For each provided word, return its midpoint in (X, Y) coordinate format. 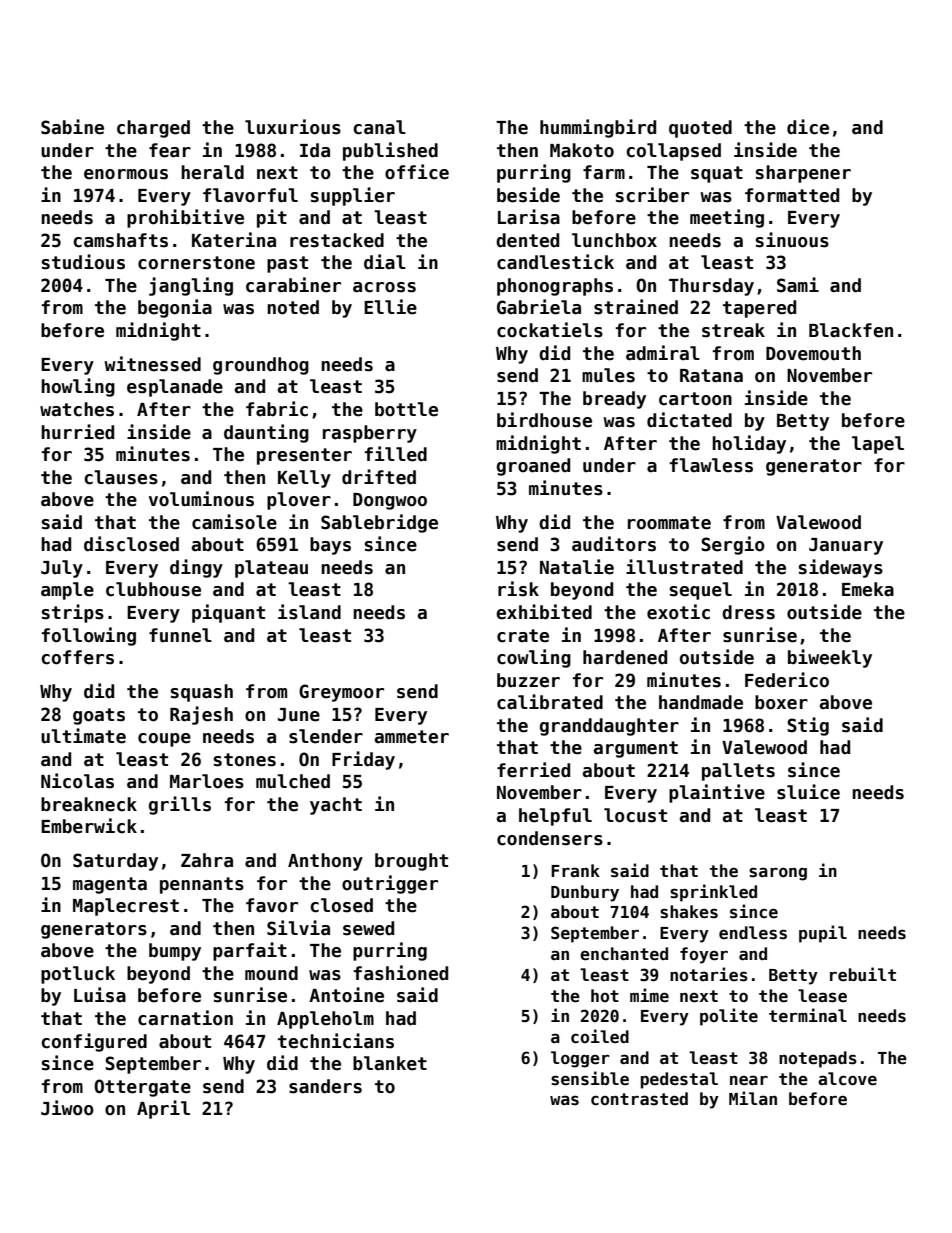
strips (73, 613)
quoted (700, 129)
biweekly (830, 658)
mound (271, 973)
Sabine (72, 127)
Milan (753, 1098)
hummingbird (598, 128)
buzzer (528, 680)
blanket (390, 1063)
